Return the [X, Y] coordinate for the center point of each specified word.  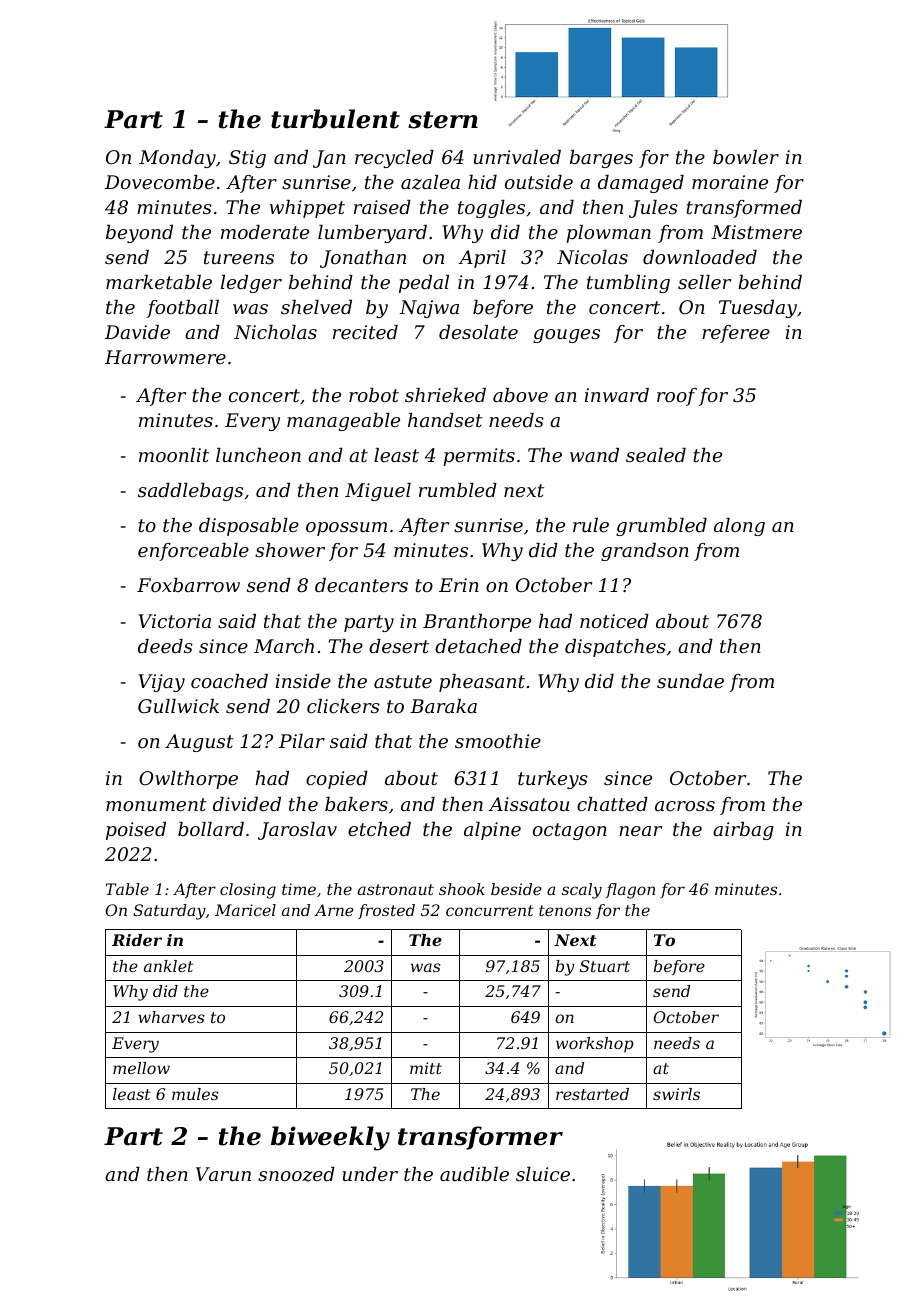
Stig [247, 159]
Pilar [302, 741]
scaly [582, 891]
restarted [592, 1094]
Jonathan [363, 259]
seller [704, 282]
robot [374, 395]
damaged [641, 184]
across [685, 806]
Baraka [443, 706]
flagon [630, 891]
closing [248, 891]
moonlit [174, 455]
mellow [141, 1068]
